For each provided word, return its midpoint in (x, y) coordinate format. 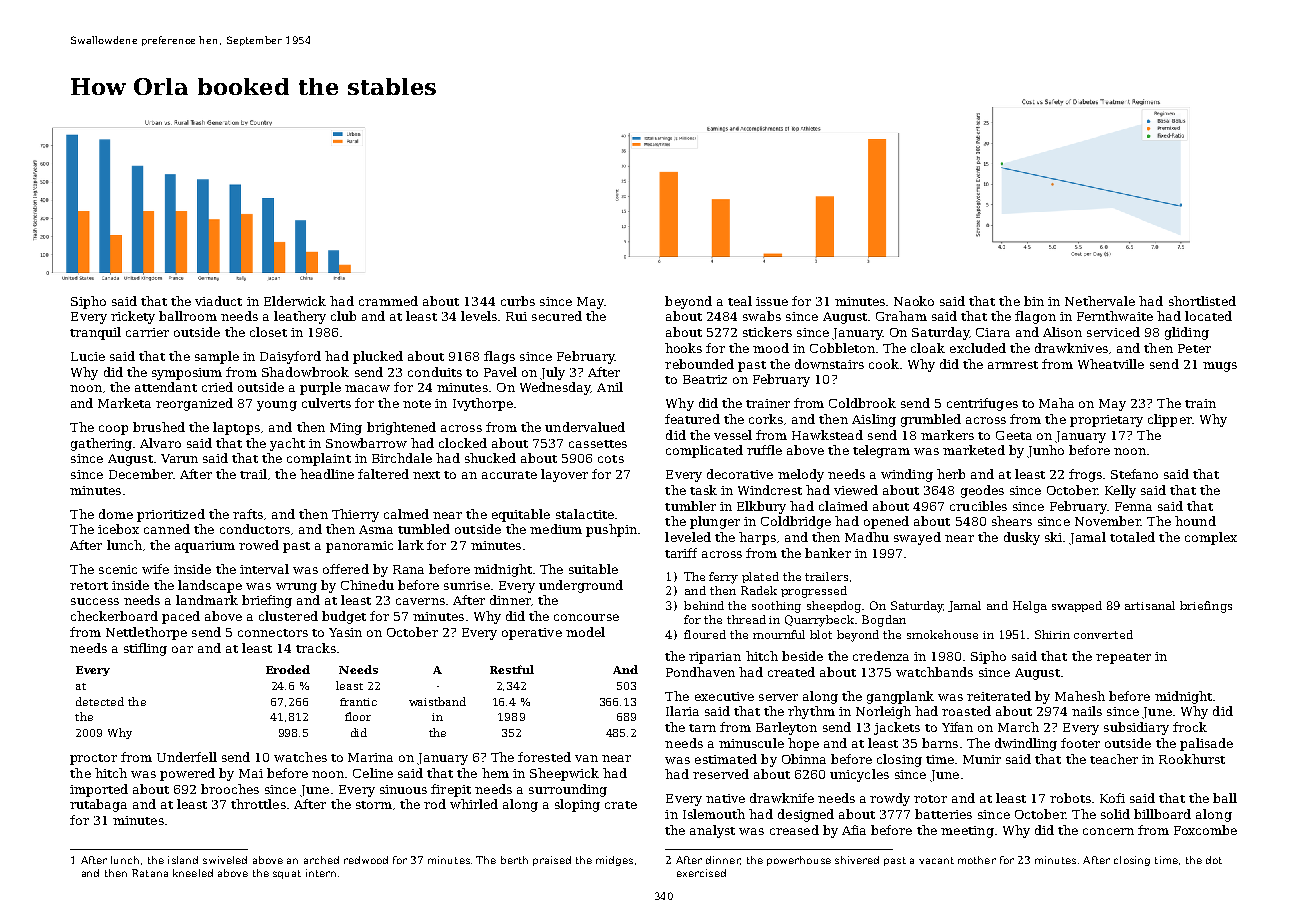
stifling (145, 649)
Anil (610, 387)
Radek (759, 590)
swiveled (225, 860)
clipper (1170, 420)
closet (268, 332)
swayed (917, 538)
